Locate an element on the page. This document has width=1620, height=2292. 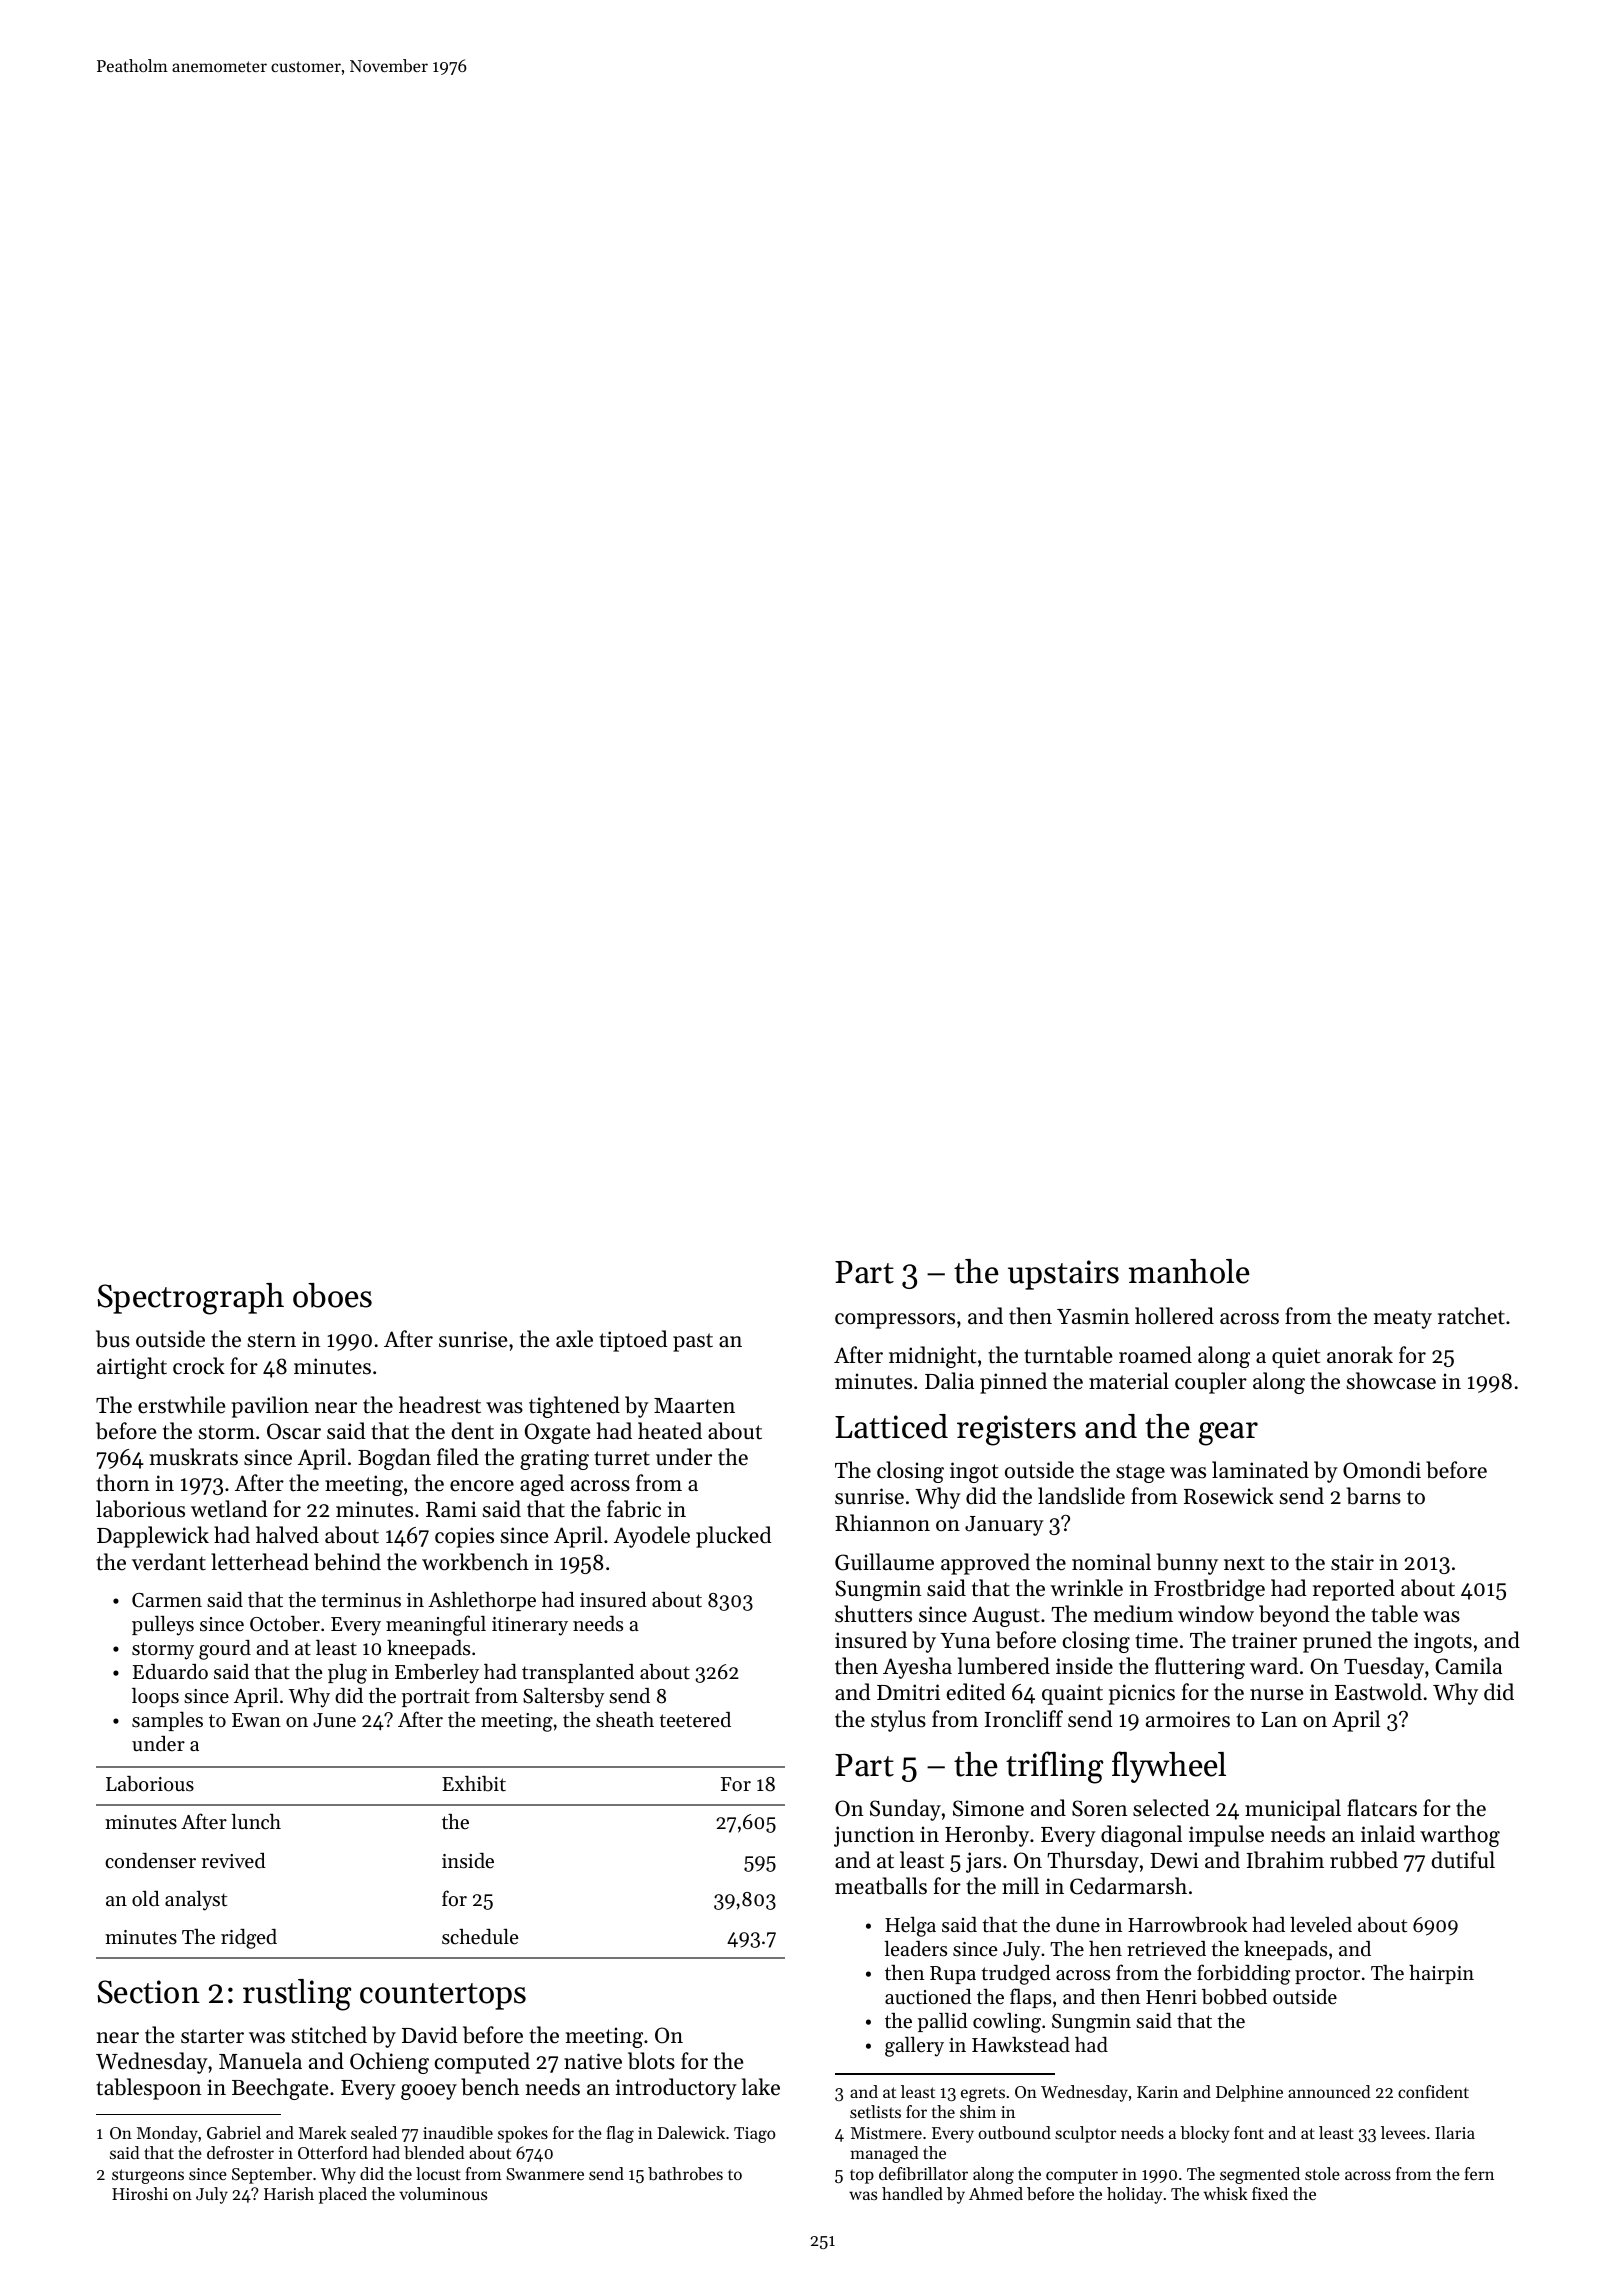
gallery is located at coordinates (914, 2047).
